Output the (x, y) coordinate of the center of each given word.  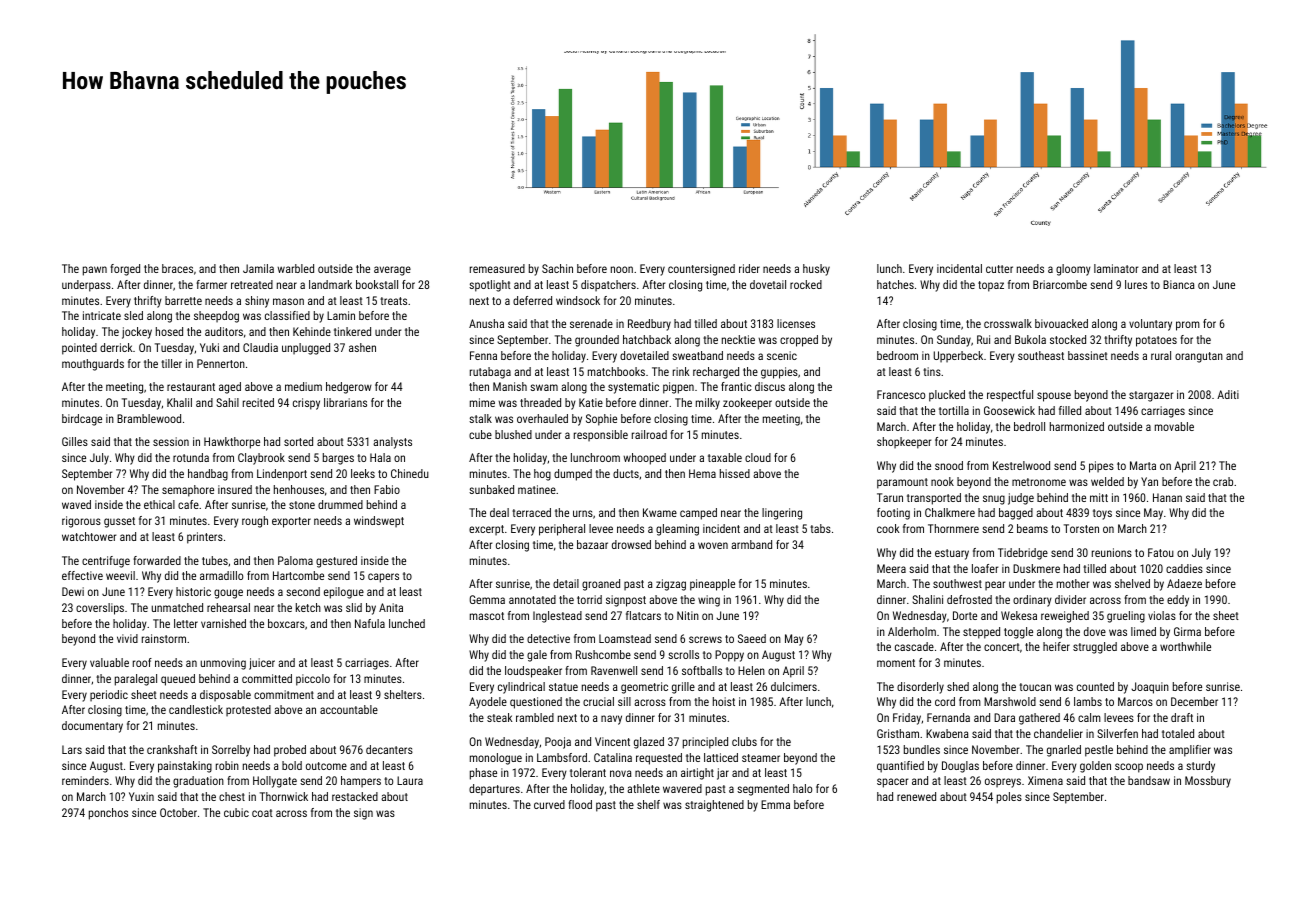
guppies (779, 373)
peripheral (562, 530)
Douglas (960, 767)
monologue (496, 759)
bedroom (897, 355)
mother (1073, 583)
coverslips (100, 609)
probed (290, 751)
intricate (102, 315)
